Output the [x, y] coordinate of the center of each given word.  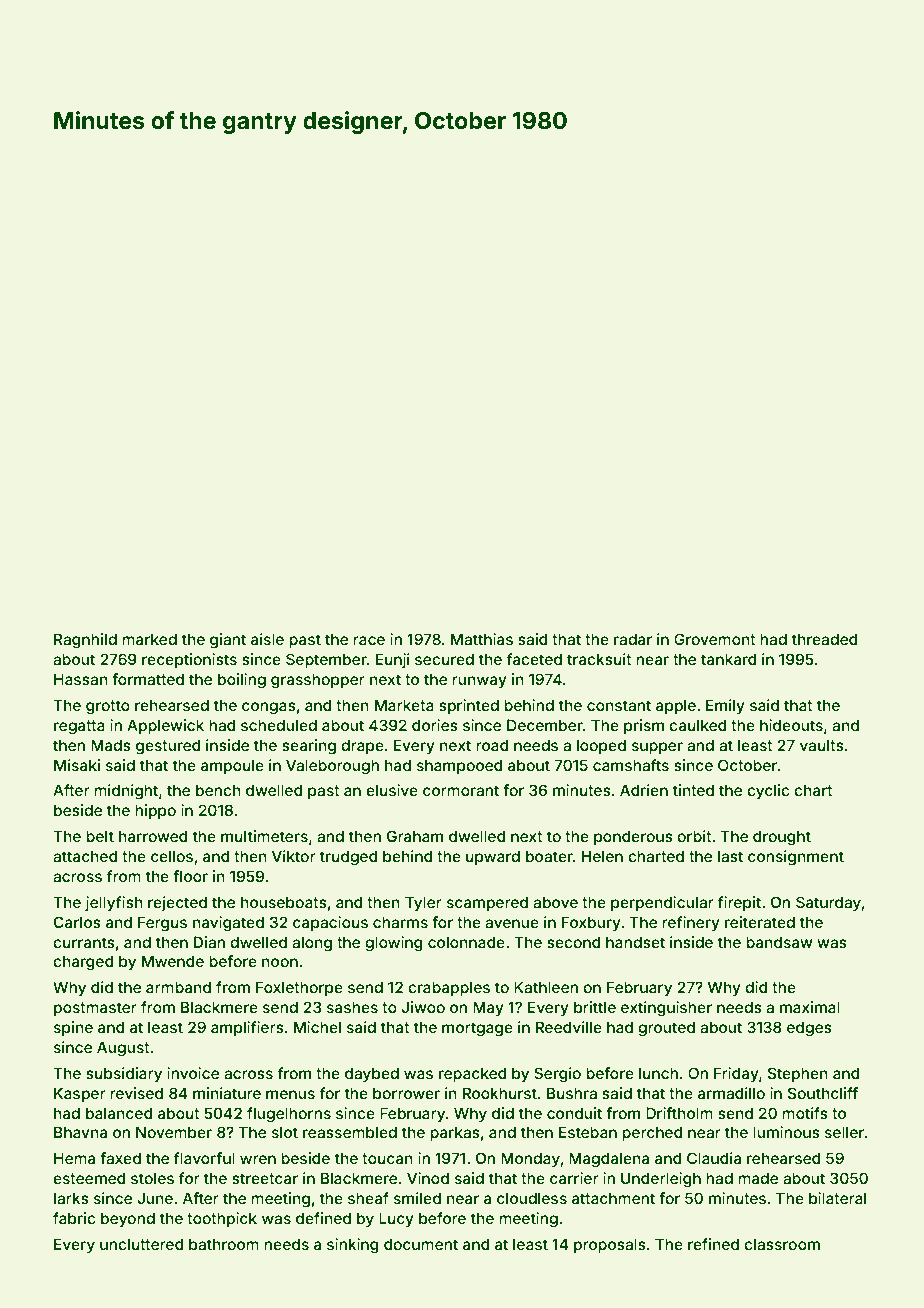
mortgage [477, 1029]
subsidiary [124, 1074]
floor [190, 876]
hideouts [791, 725]
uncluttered [141, 1244]
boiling [242, 681]
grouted [666, 1029]
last [730, 856]
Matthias [482, 639]
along [312, 944]
